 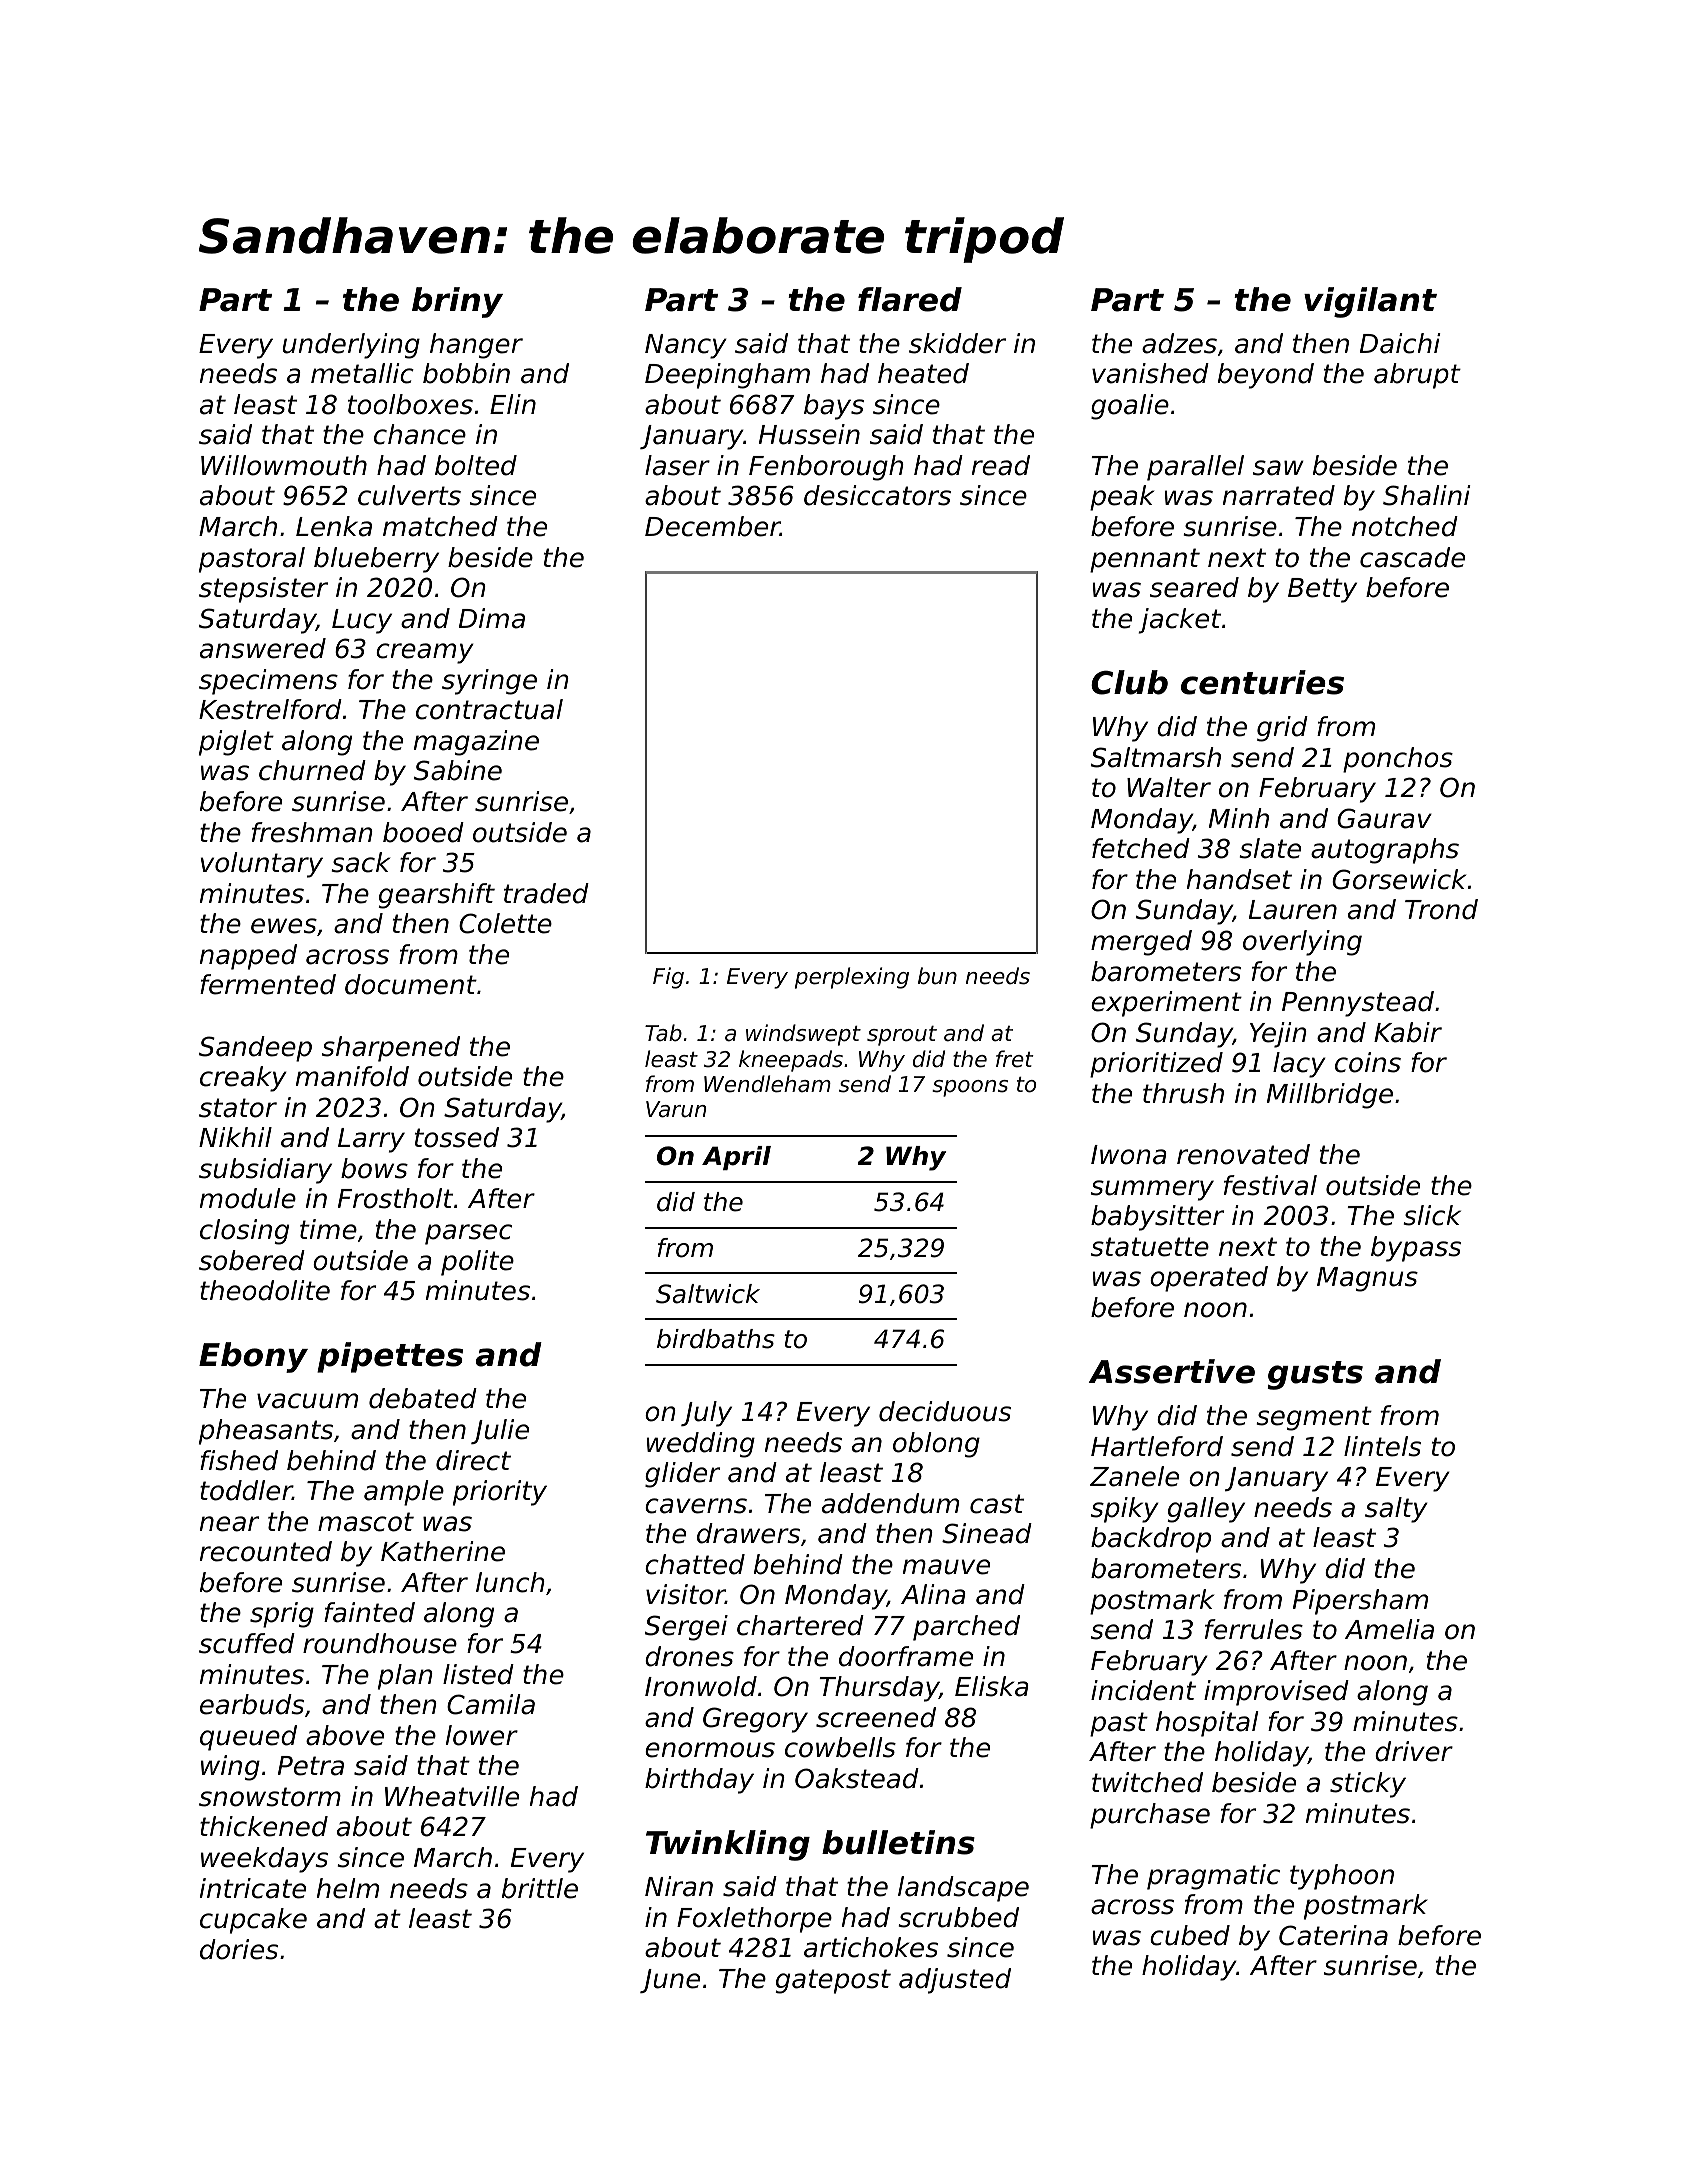 I want to click on June, so click(x=670, y=1981).
